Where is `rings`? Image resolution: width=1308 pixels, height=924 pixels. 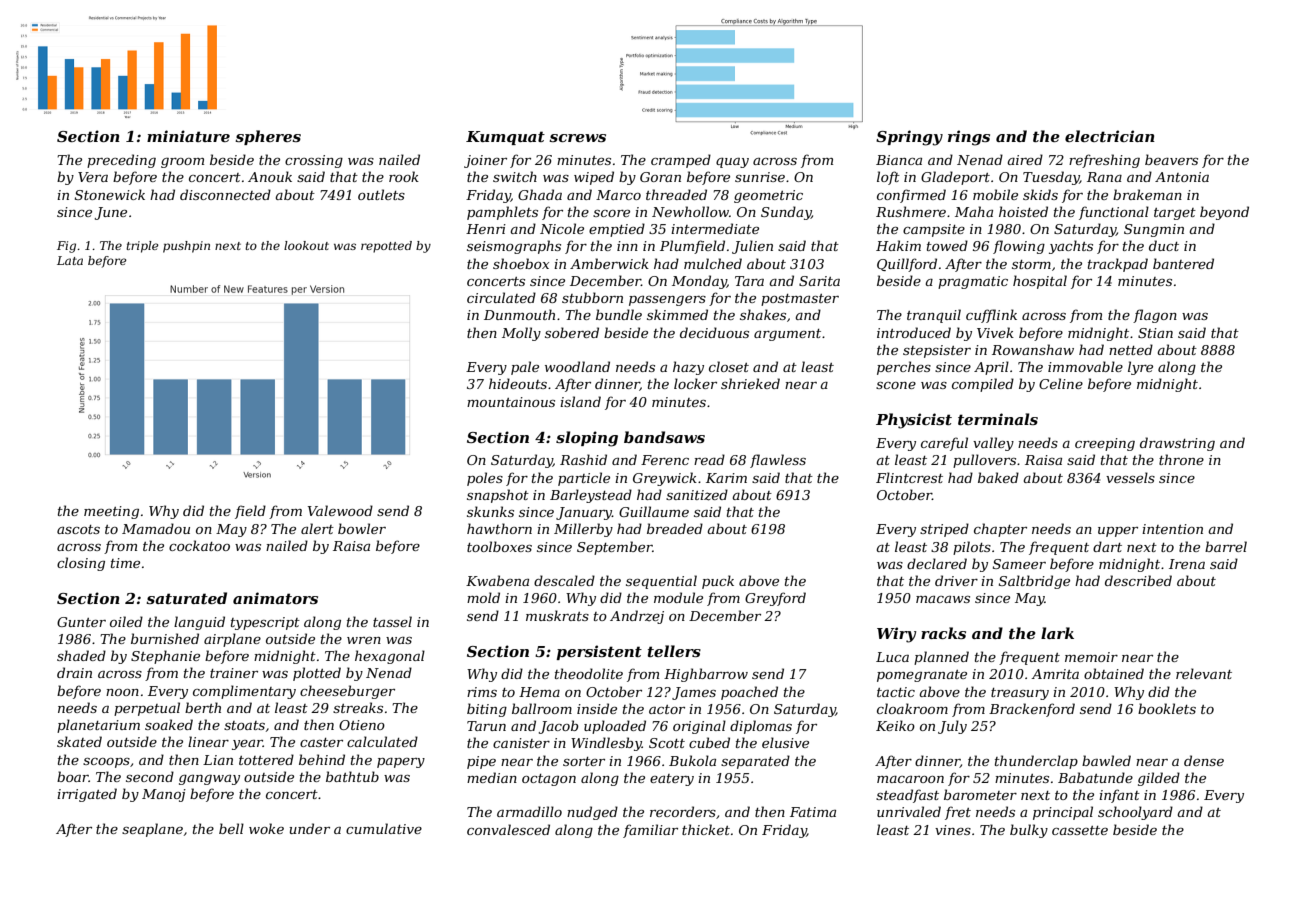
rings is located at coordinates (969, 138).
